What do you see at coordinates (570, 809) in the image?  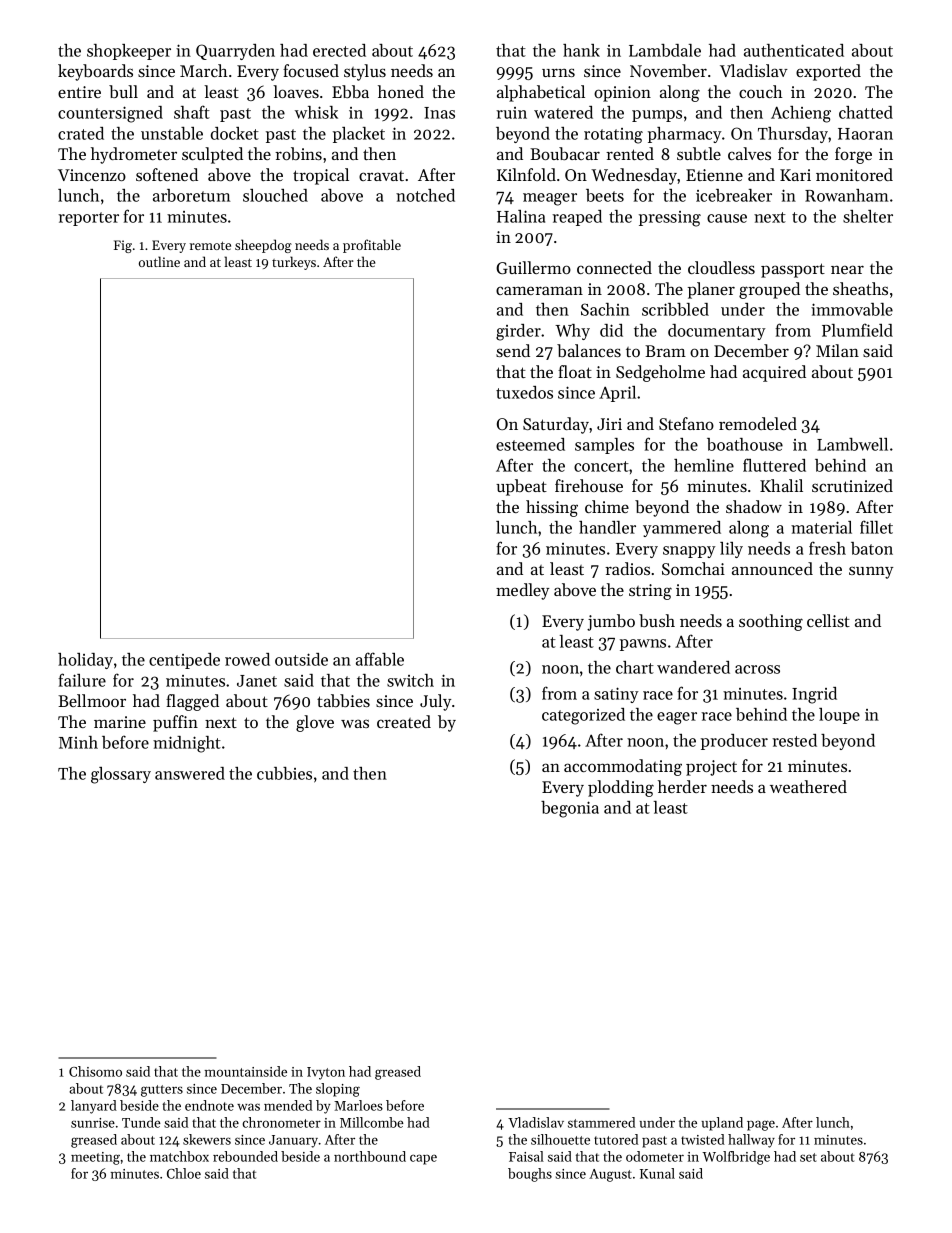 I see `begonia` at bounding box center [570, 809].
